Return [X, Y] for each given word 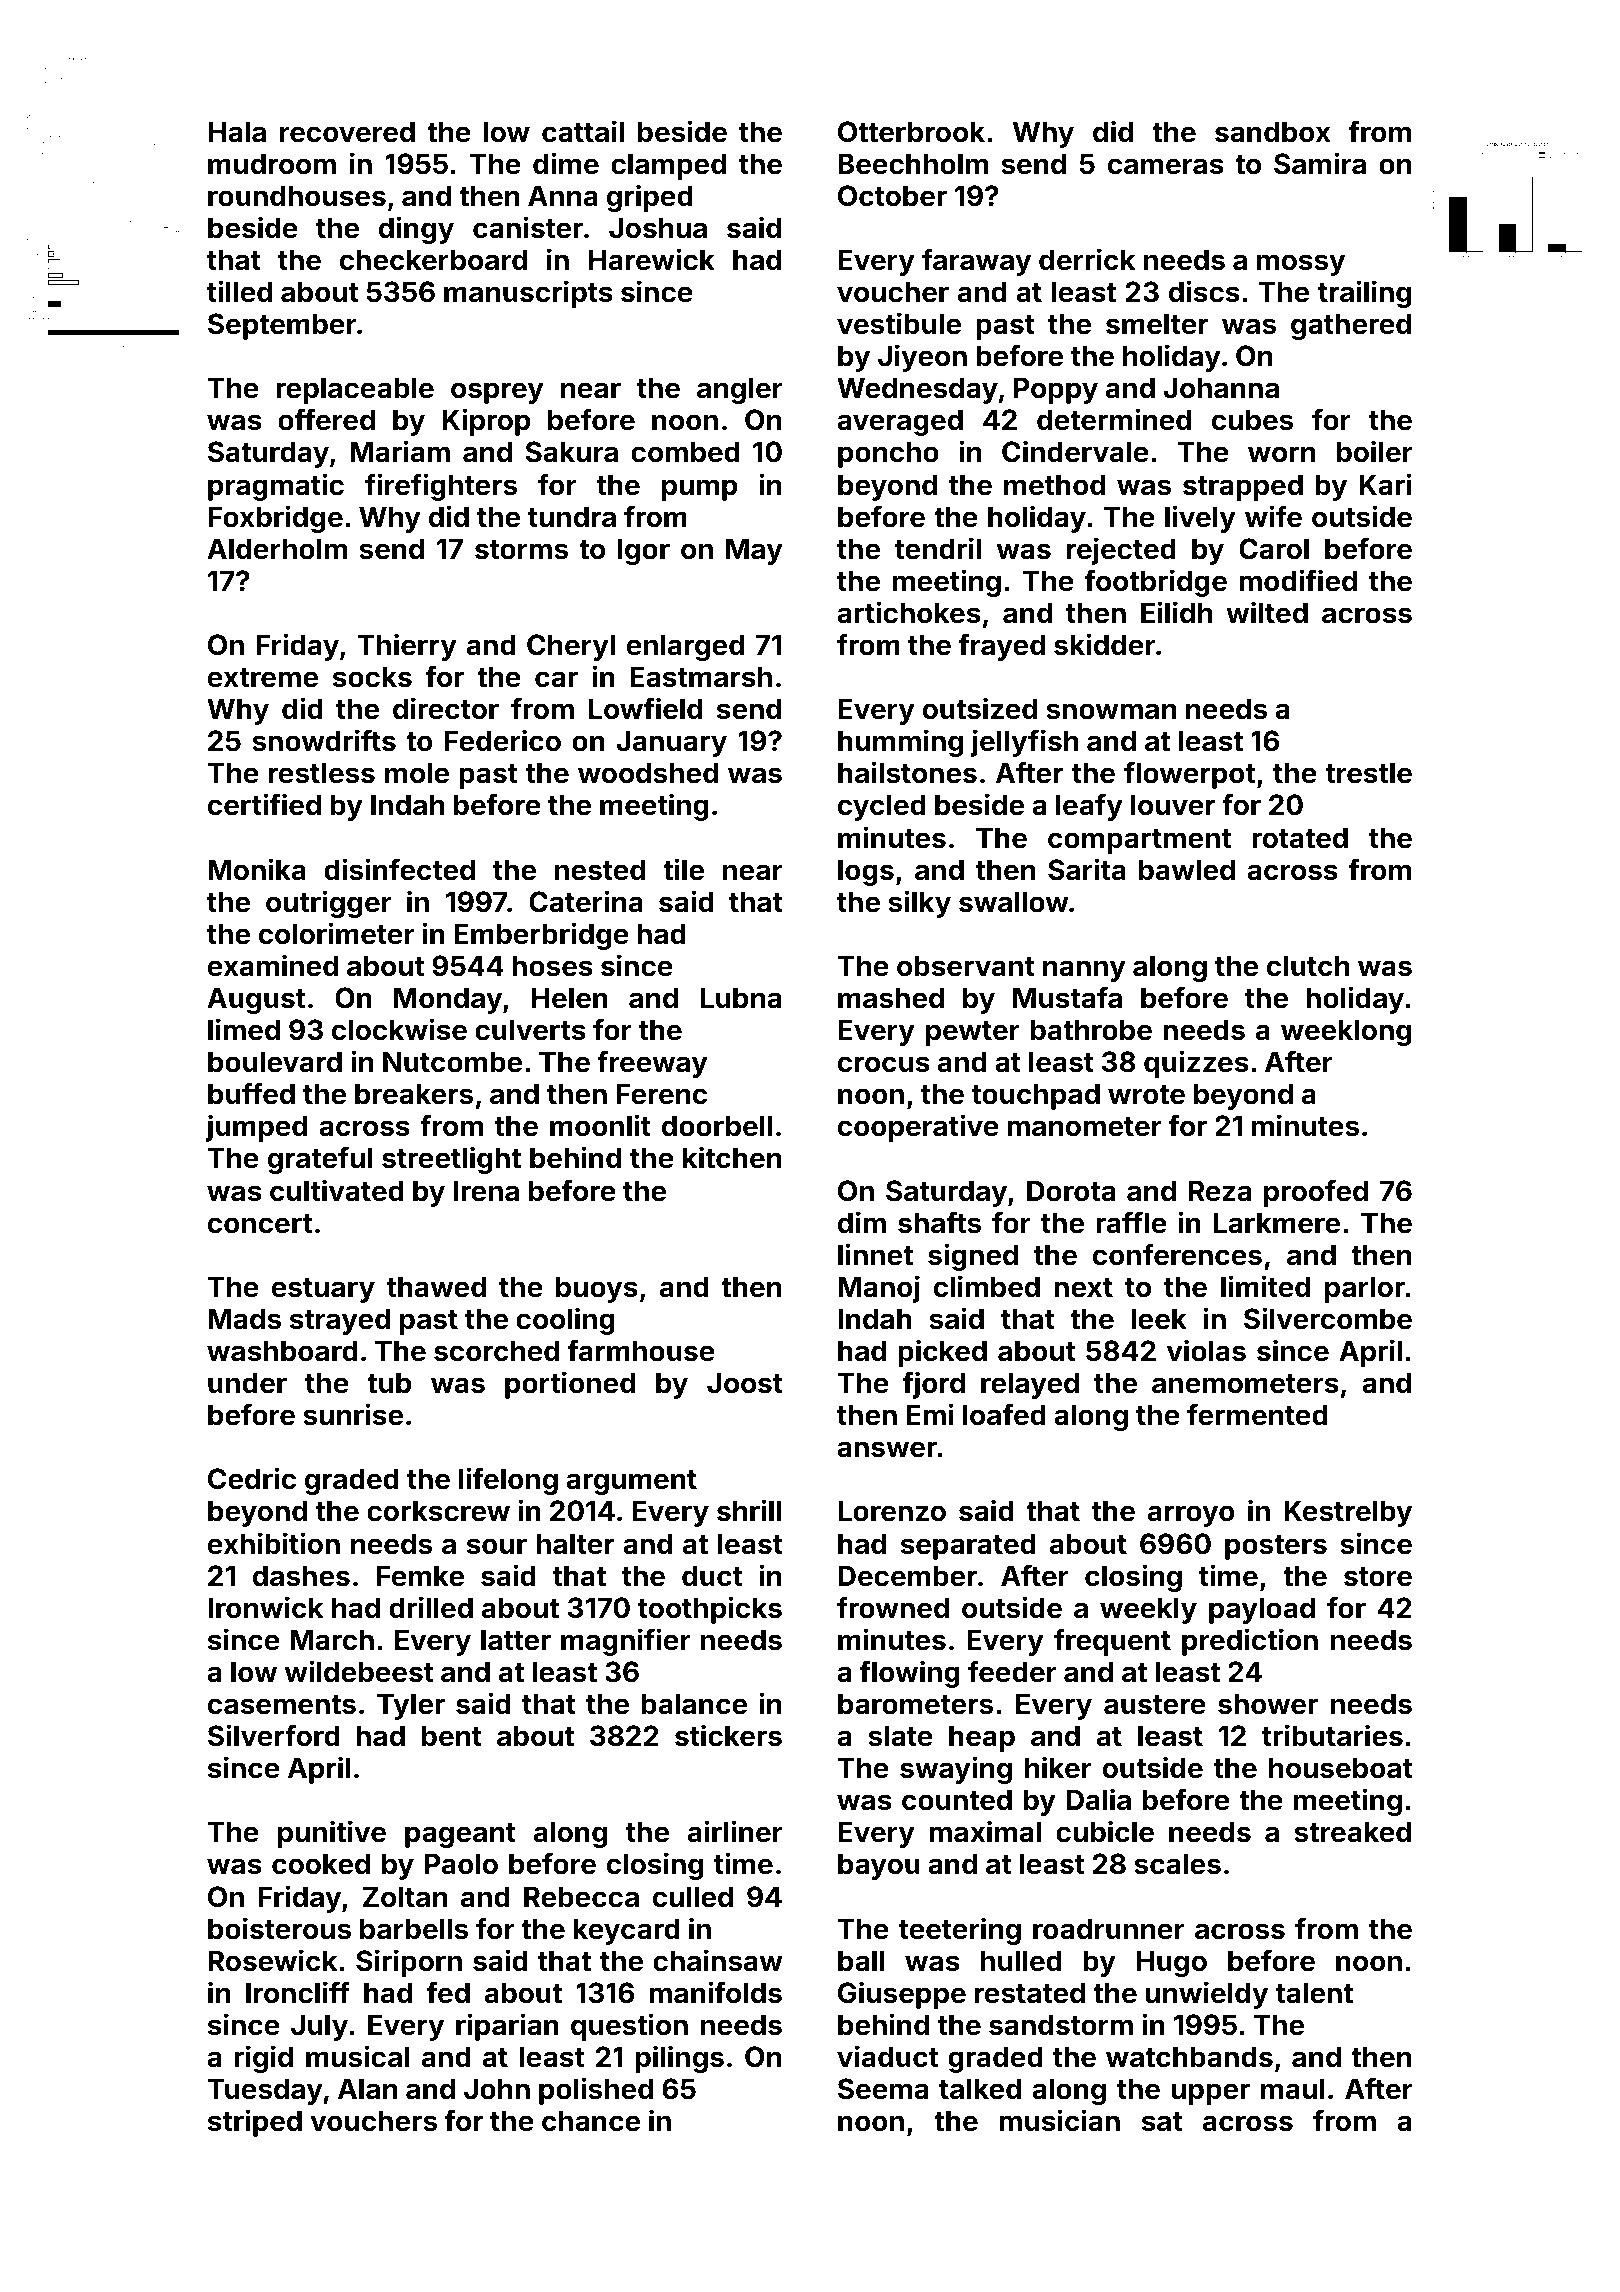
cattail [583, 131]
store [1378, 1577]
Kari [1385, 484]
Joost [745, 1383]
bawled [1187, 870]
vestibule [899, 323]
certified [264, 804]
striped [255, 2123]
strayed [340, 1321]
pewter [973, 1033]
